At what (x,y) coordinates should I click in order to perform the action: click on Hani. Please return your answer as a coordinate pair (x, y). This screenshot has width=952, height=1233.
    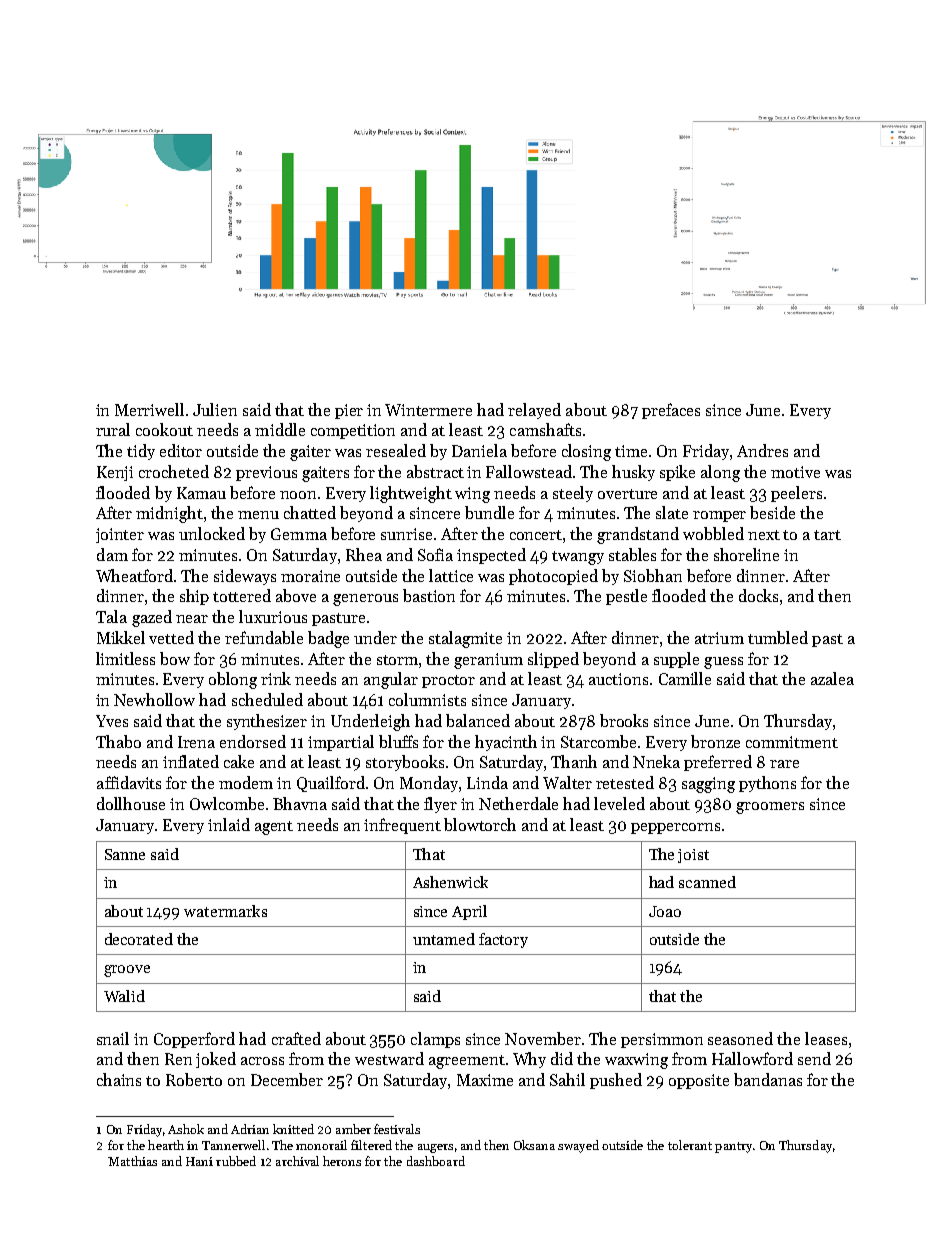
    Looking at the image, I should click on (199, 1161).
